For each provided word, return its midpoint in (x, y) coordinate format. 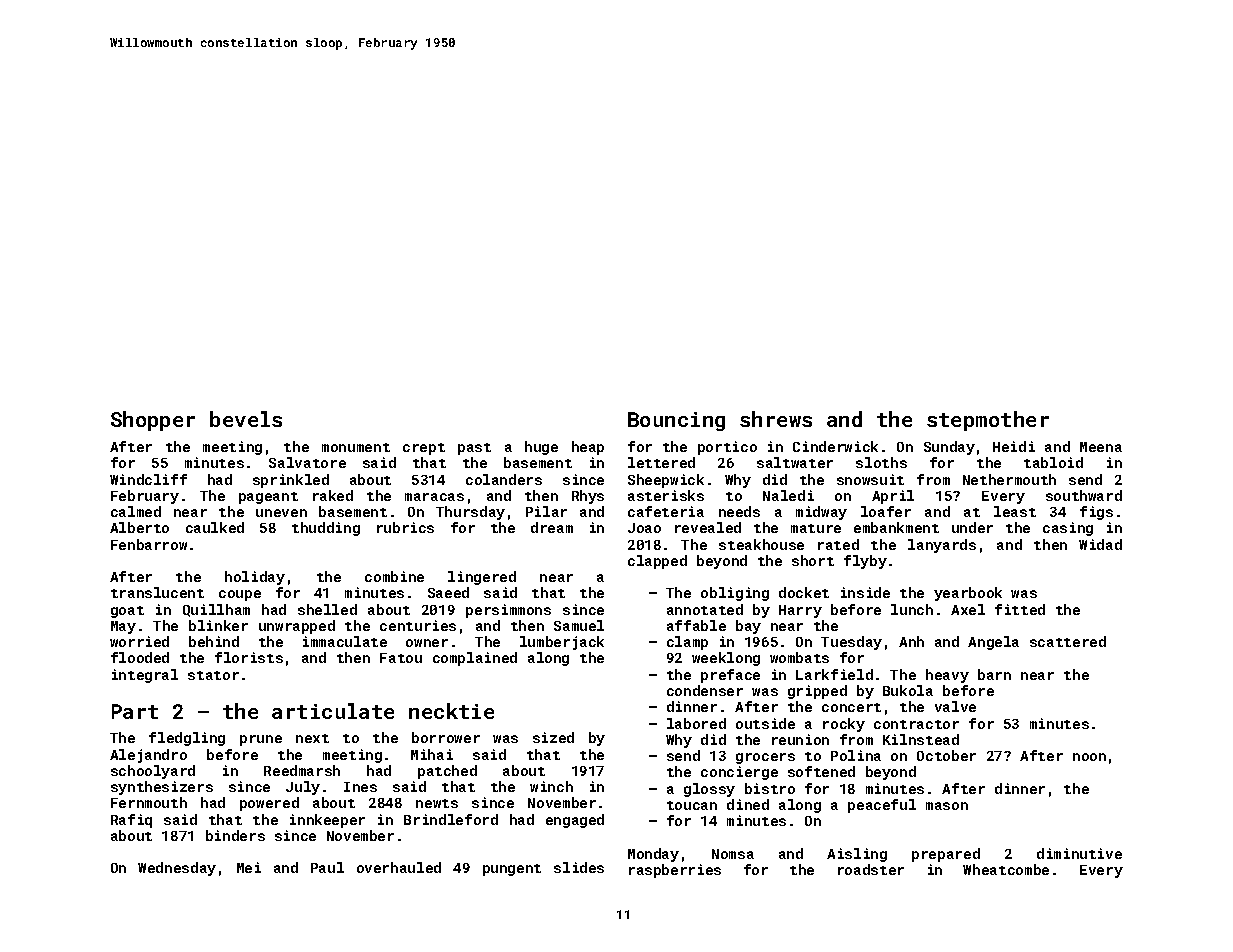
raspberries (675, 871)
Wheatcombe (1006, 869)
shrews (776, 419)
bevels (246, 419)
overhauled (399, 867)
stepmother (988, 421)
